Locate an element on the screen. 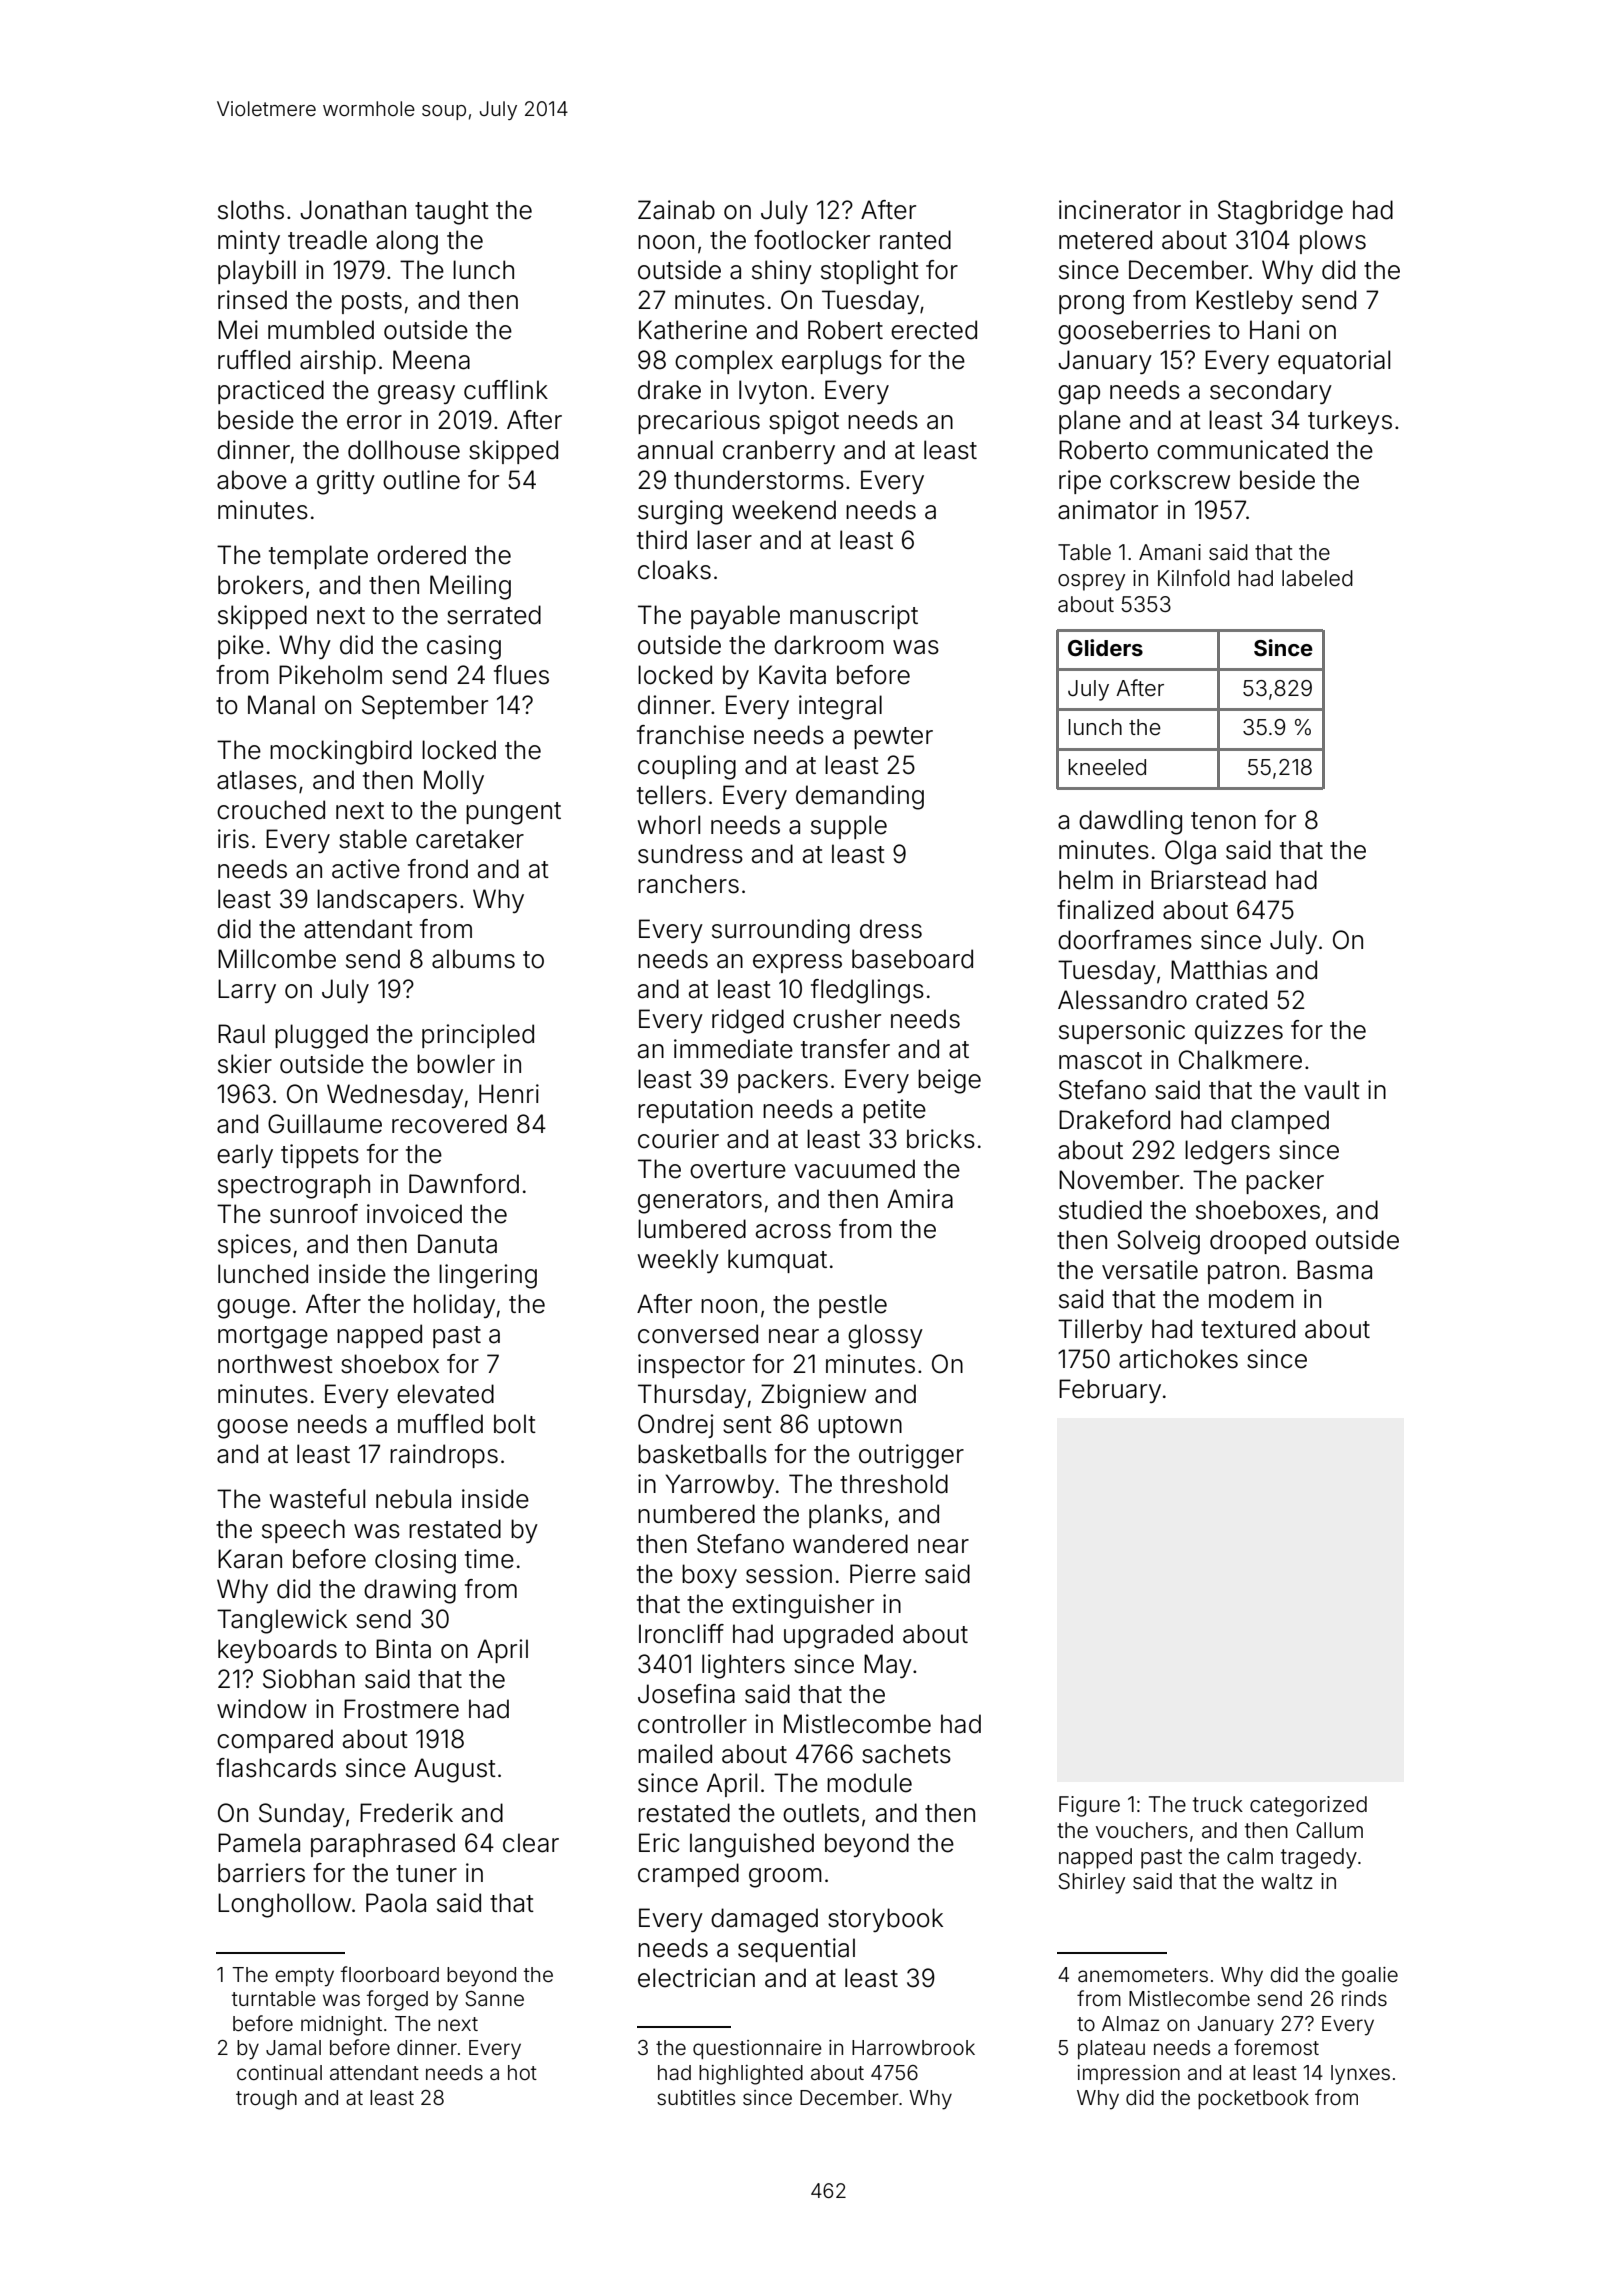  kneeled is located at coordinates (1107, 767).
